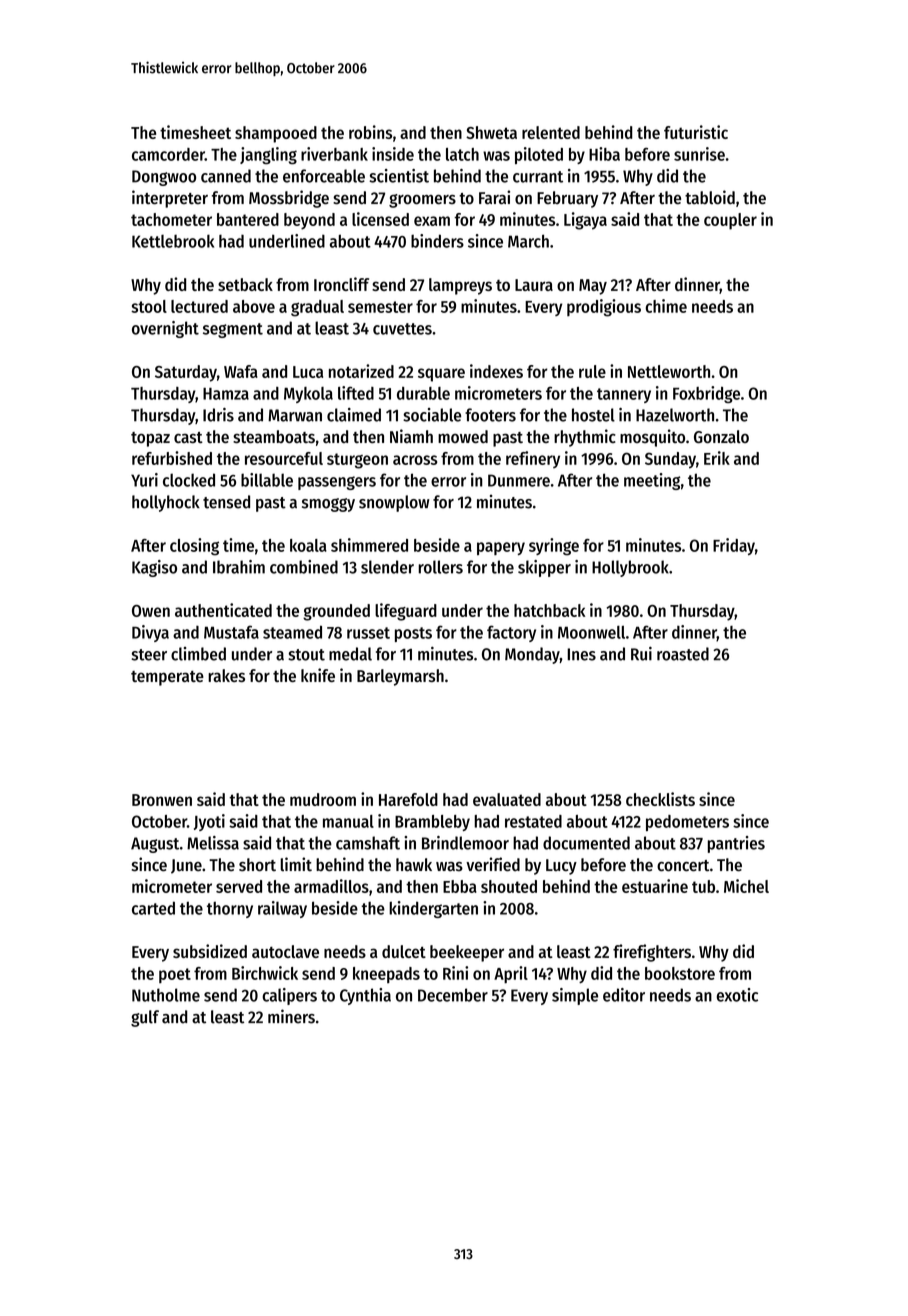 The width and height of the screenshot is (908, 1316). I want to click on knife, so click(318, 675).
